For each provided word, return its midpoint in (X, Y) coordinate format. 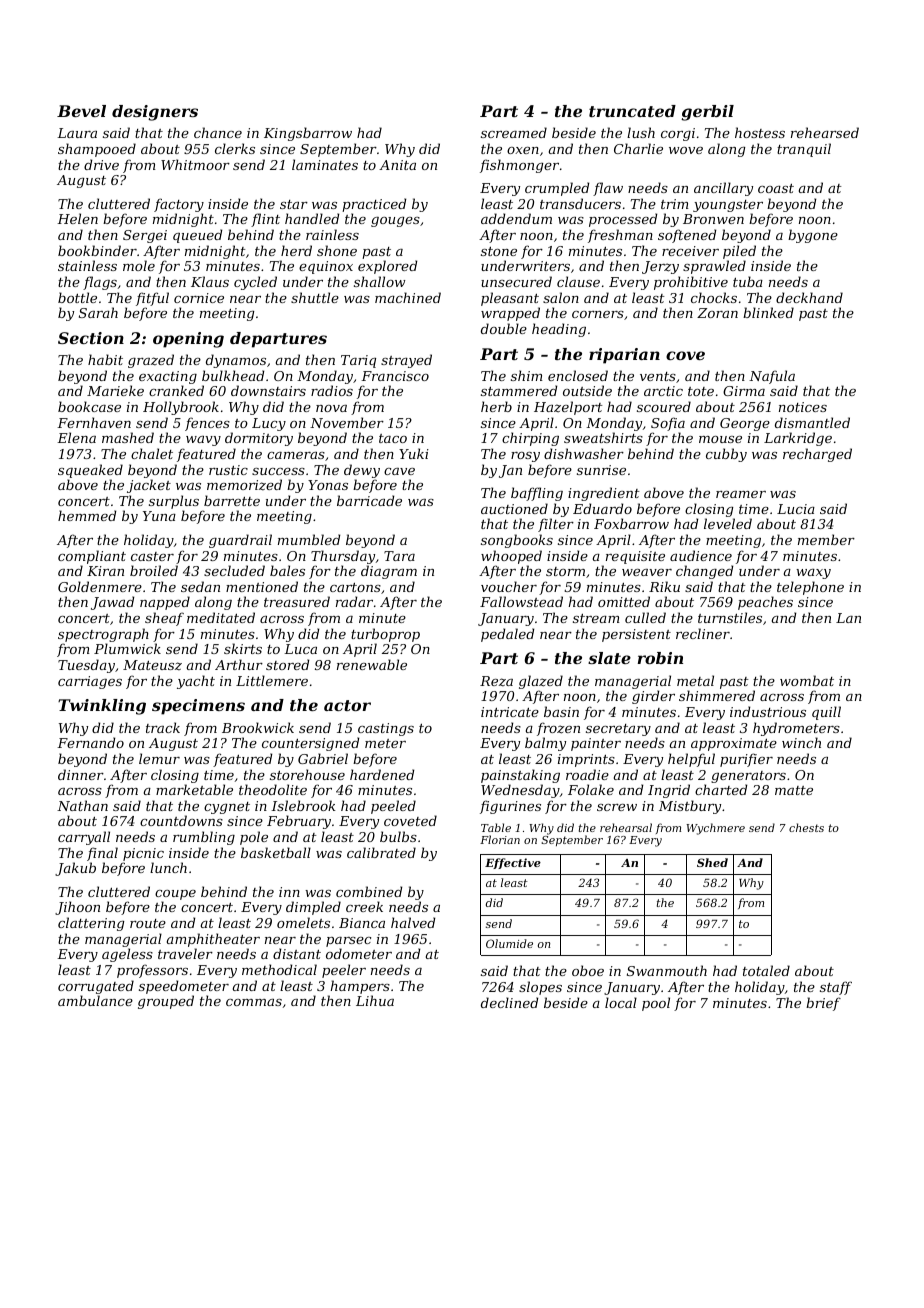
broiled (154, 570)
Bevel (81, 111)
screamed (514, 132)
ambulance (95, 1000)
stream (596, 618)
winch (801, 742)
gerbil (707, 113)
